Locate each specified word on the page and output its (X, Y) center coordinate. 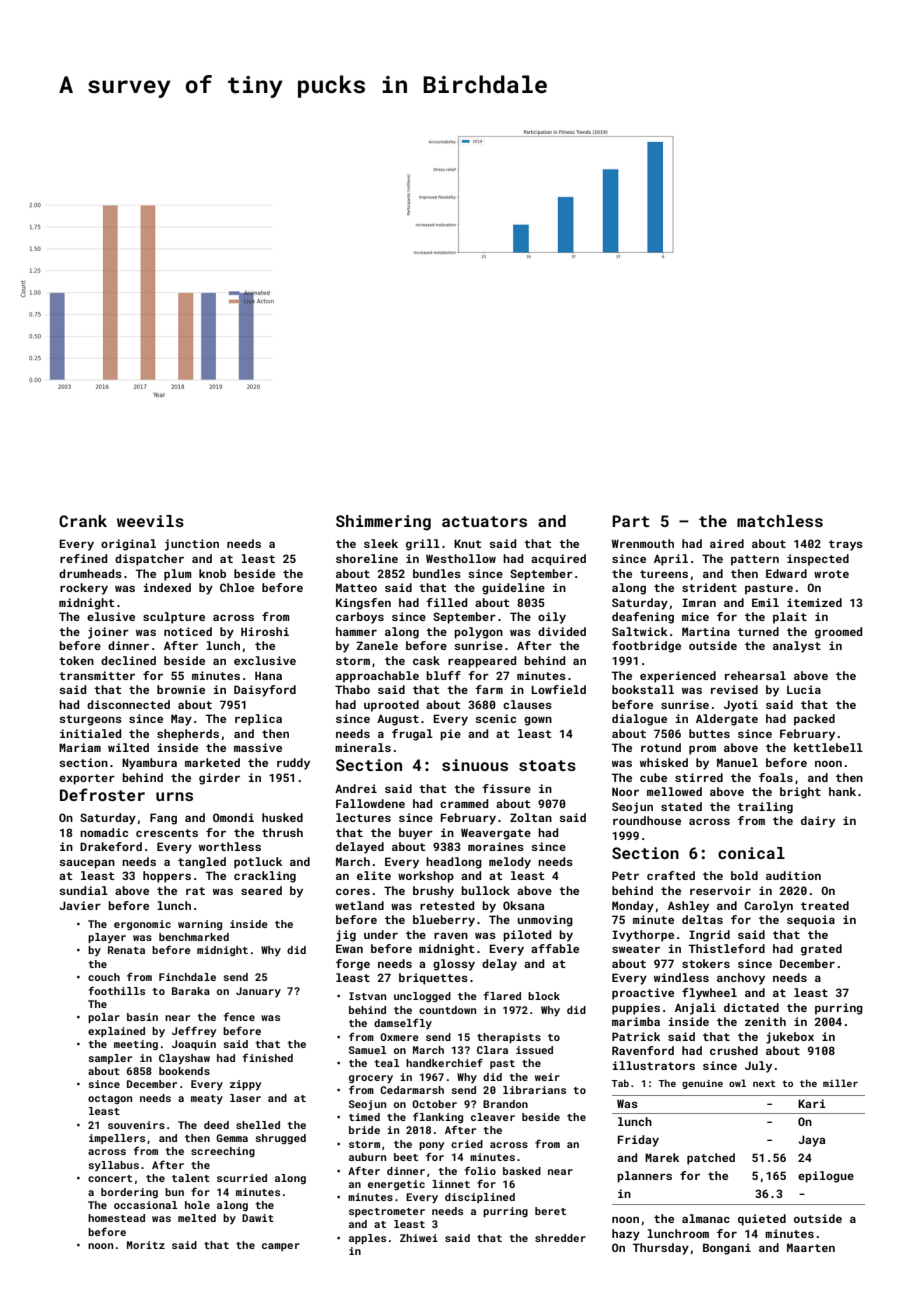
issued (534, 1050)
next (764, 1083)
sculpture (174, 618)
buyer (416, 834)
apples (367, 1239)
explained (116, 1032)
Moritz (146, 1245)
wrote (831, 574)
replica (258, 720)
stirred (699, 777)
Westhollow (461, 558)
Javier (80, 905)
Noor (625, 791)
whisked (664, 762)
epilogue (826, 1177)
